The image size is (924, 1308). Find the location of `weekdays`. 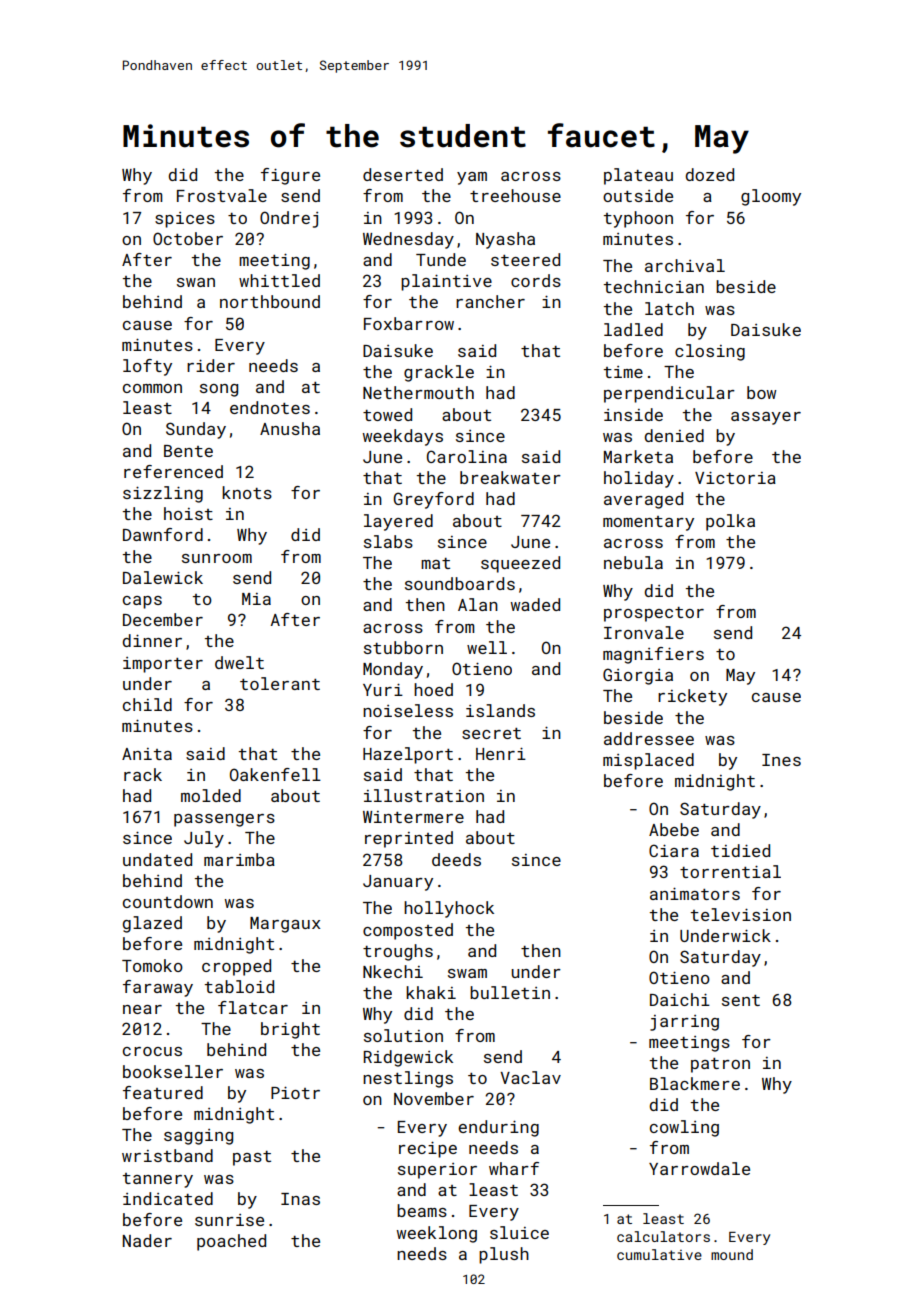

weekdays is located at coordinates (403, 437).
